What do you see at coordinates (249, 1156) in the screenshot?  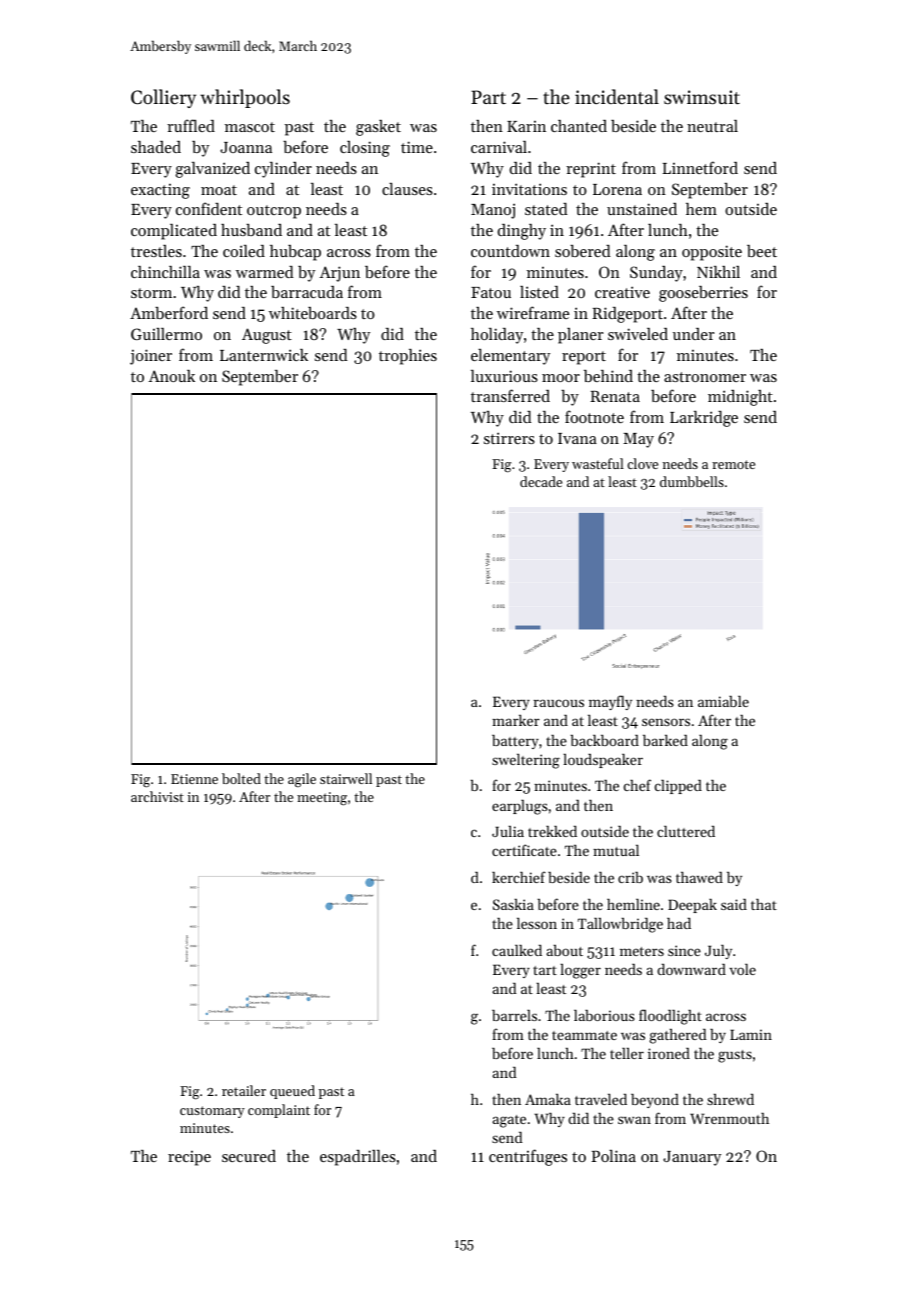 I see `secured` at bounding box center [249, 1156].
